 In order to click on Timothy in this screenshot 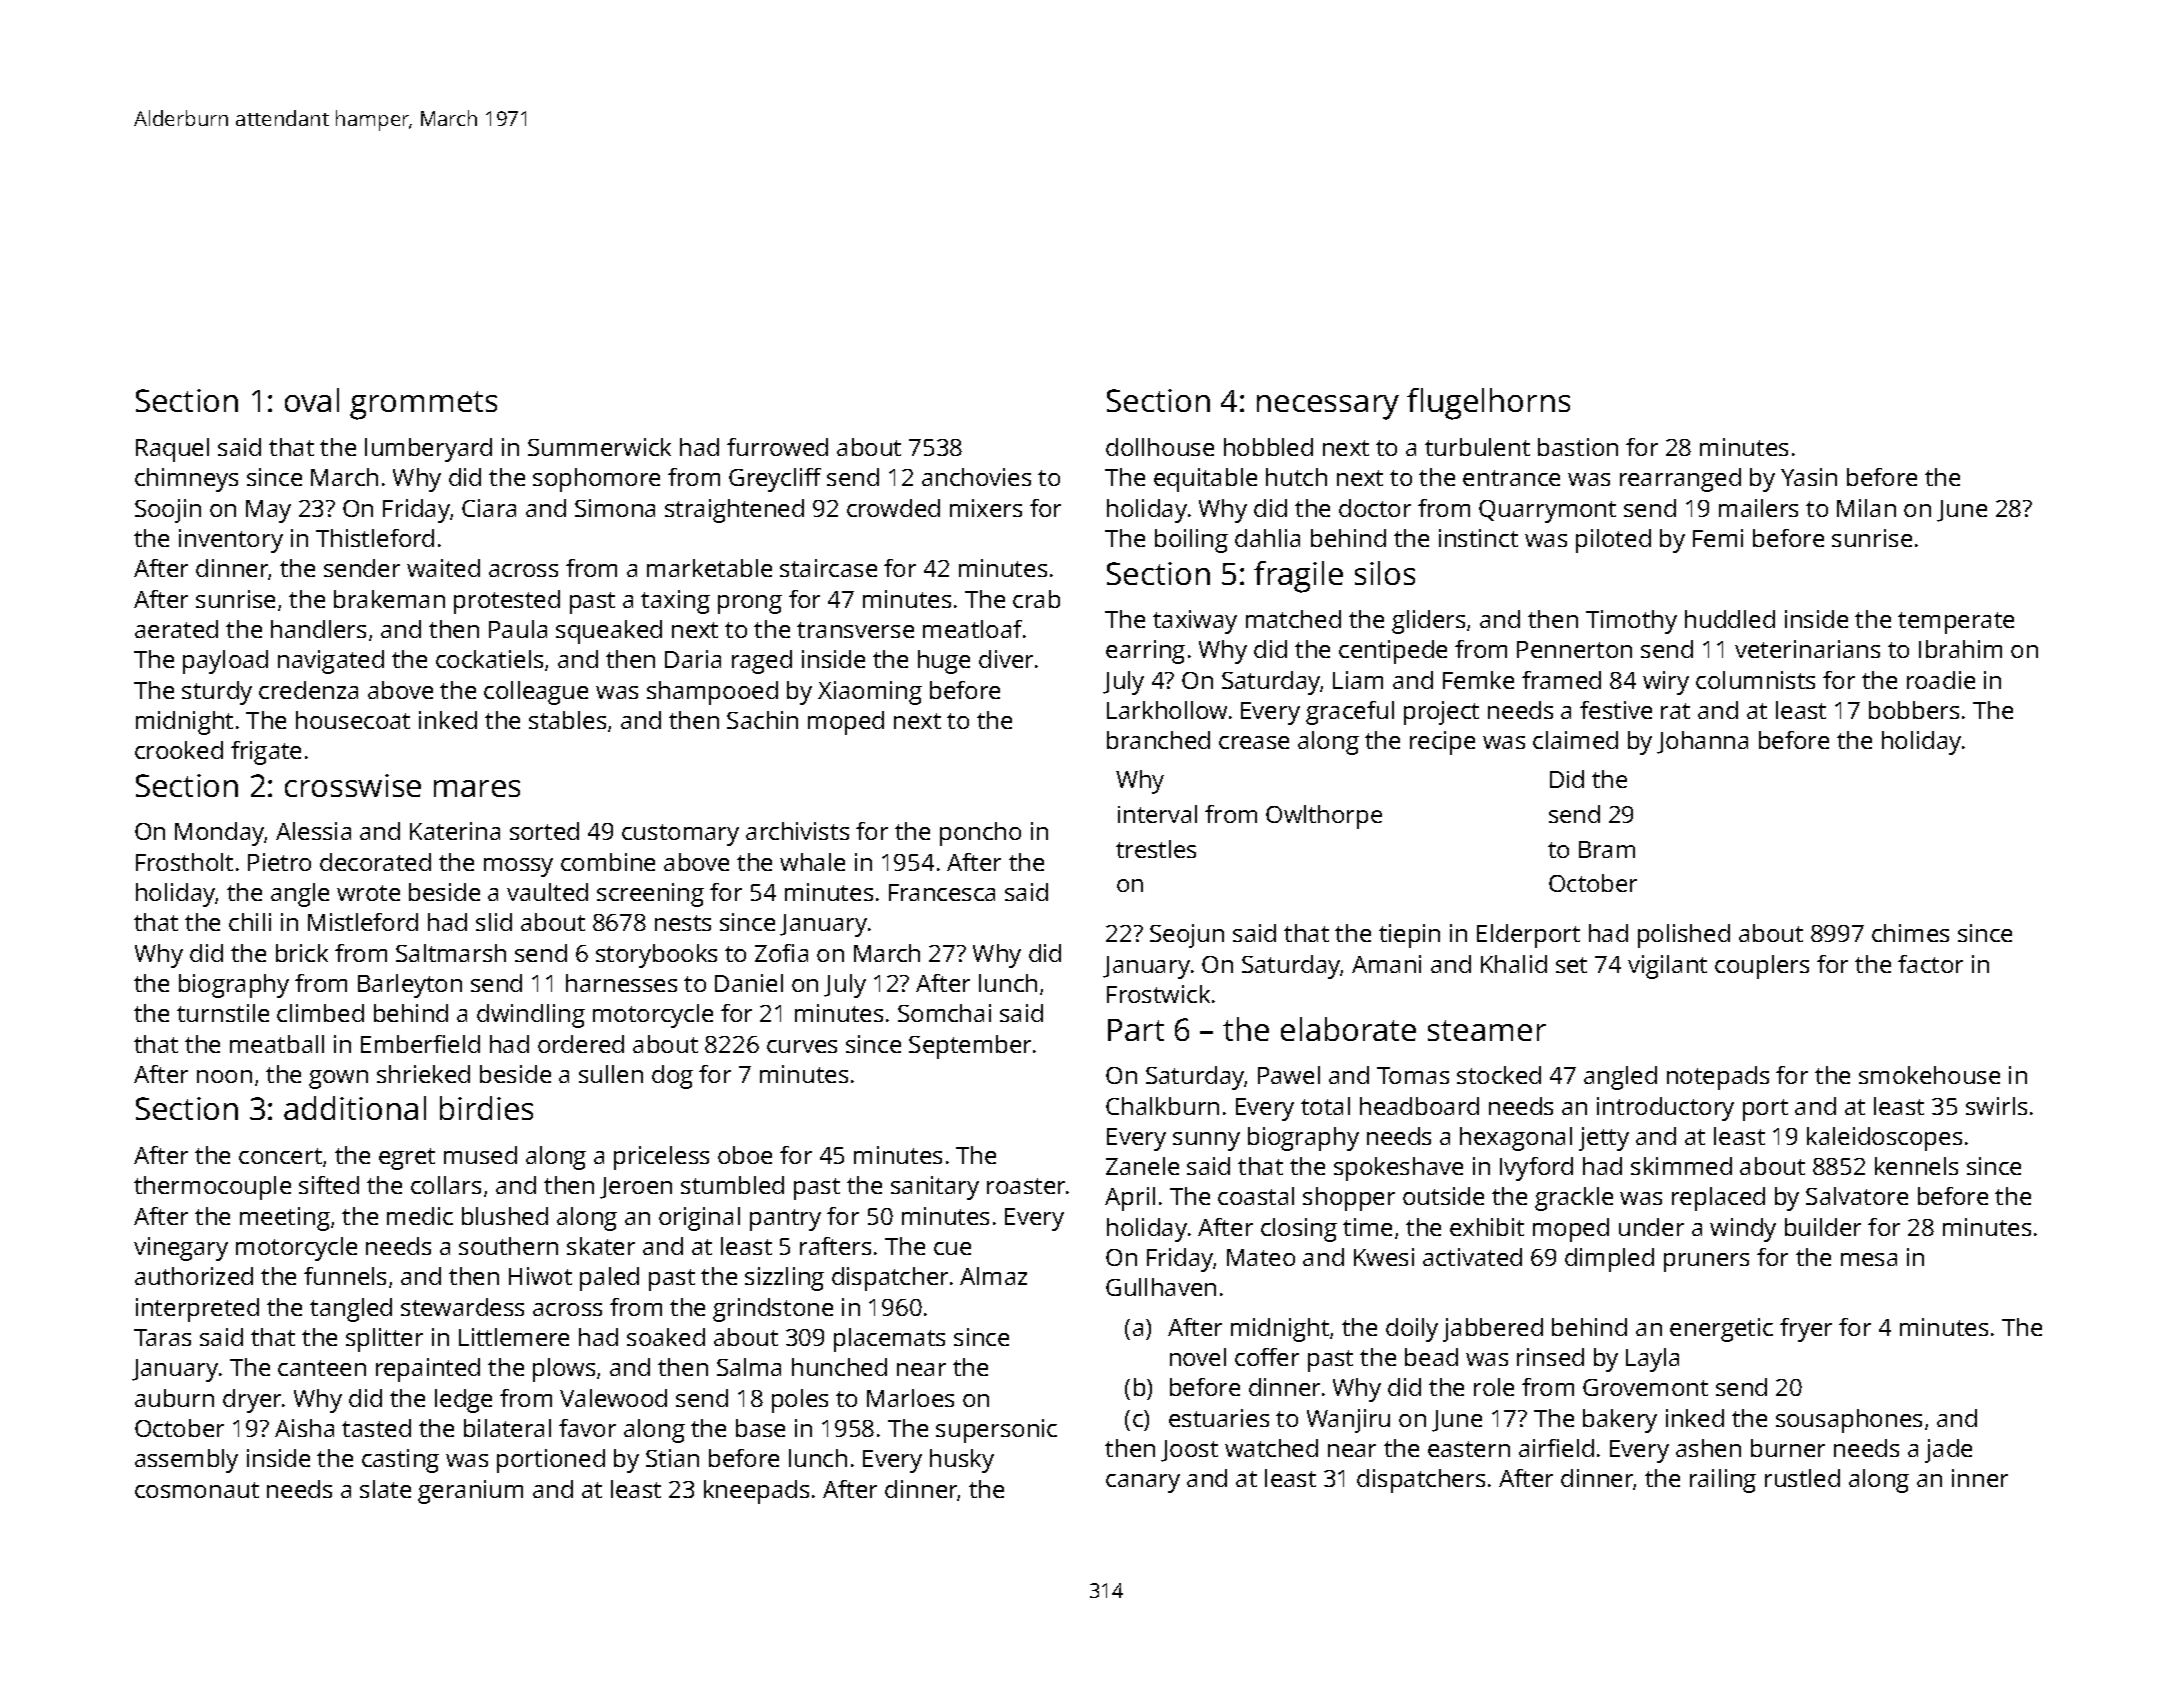, I will do `click(1631, 622)`.
